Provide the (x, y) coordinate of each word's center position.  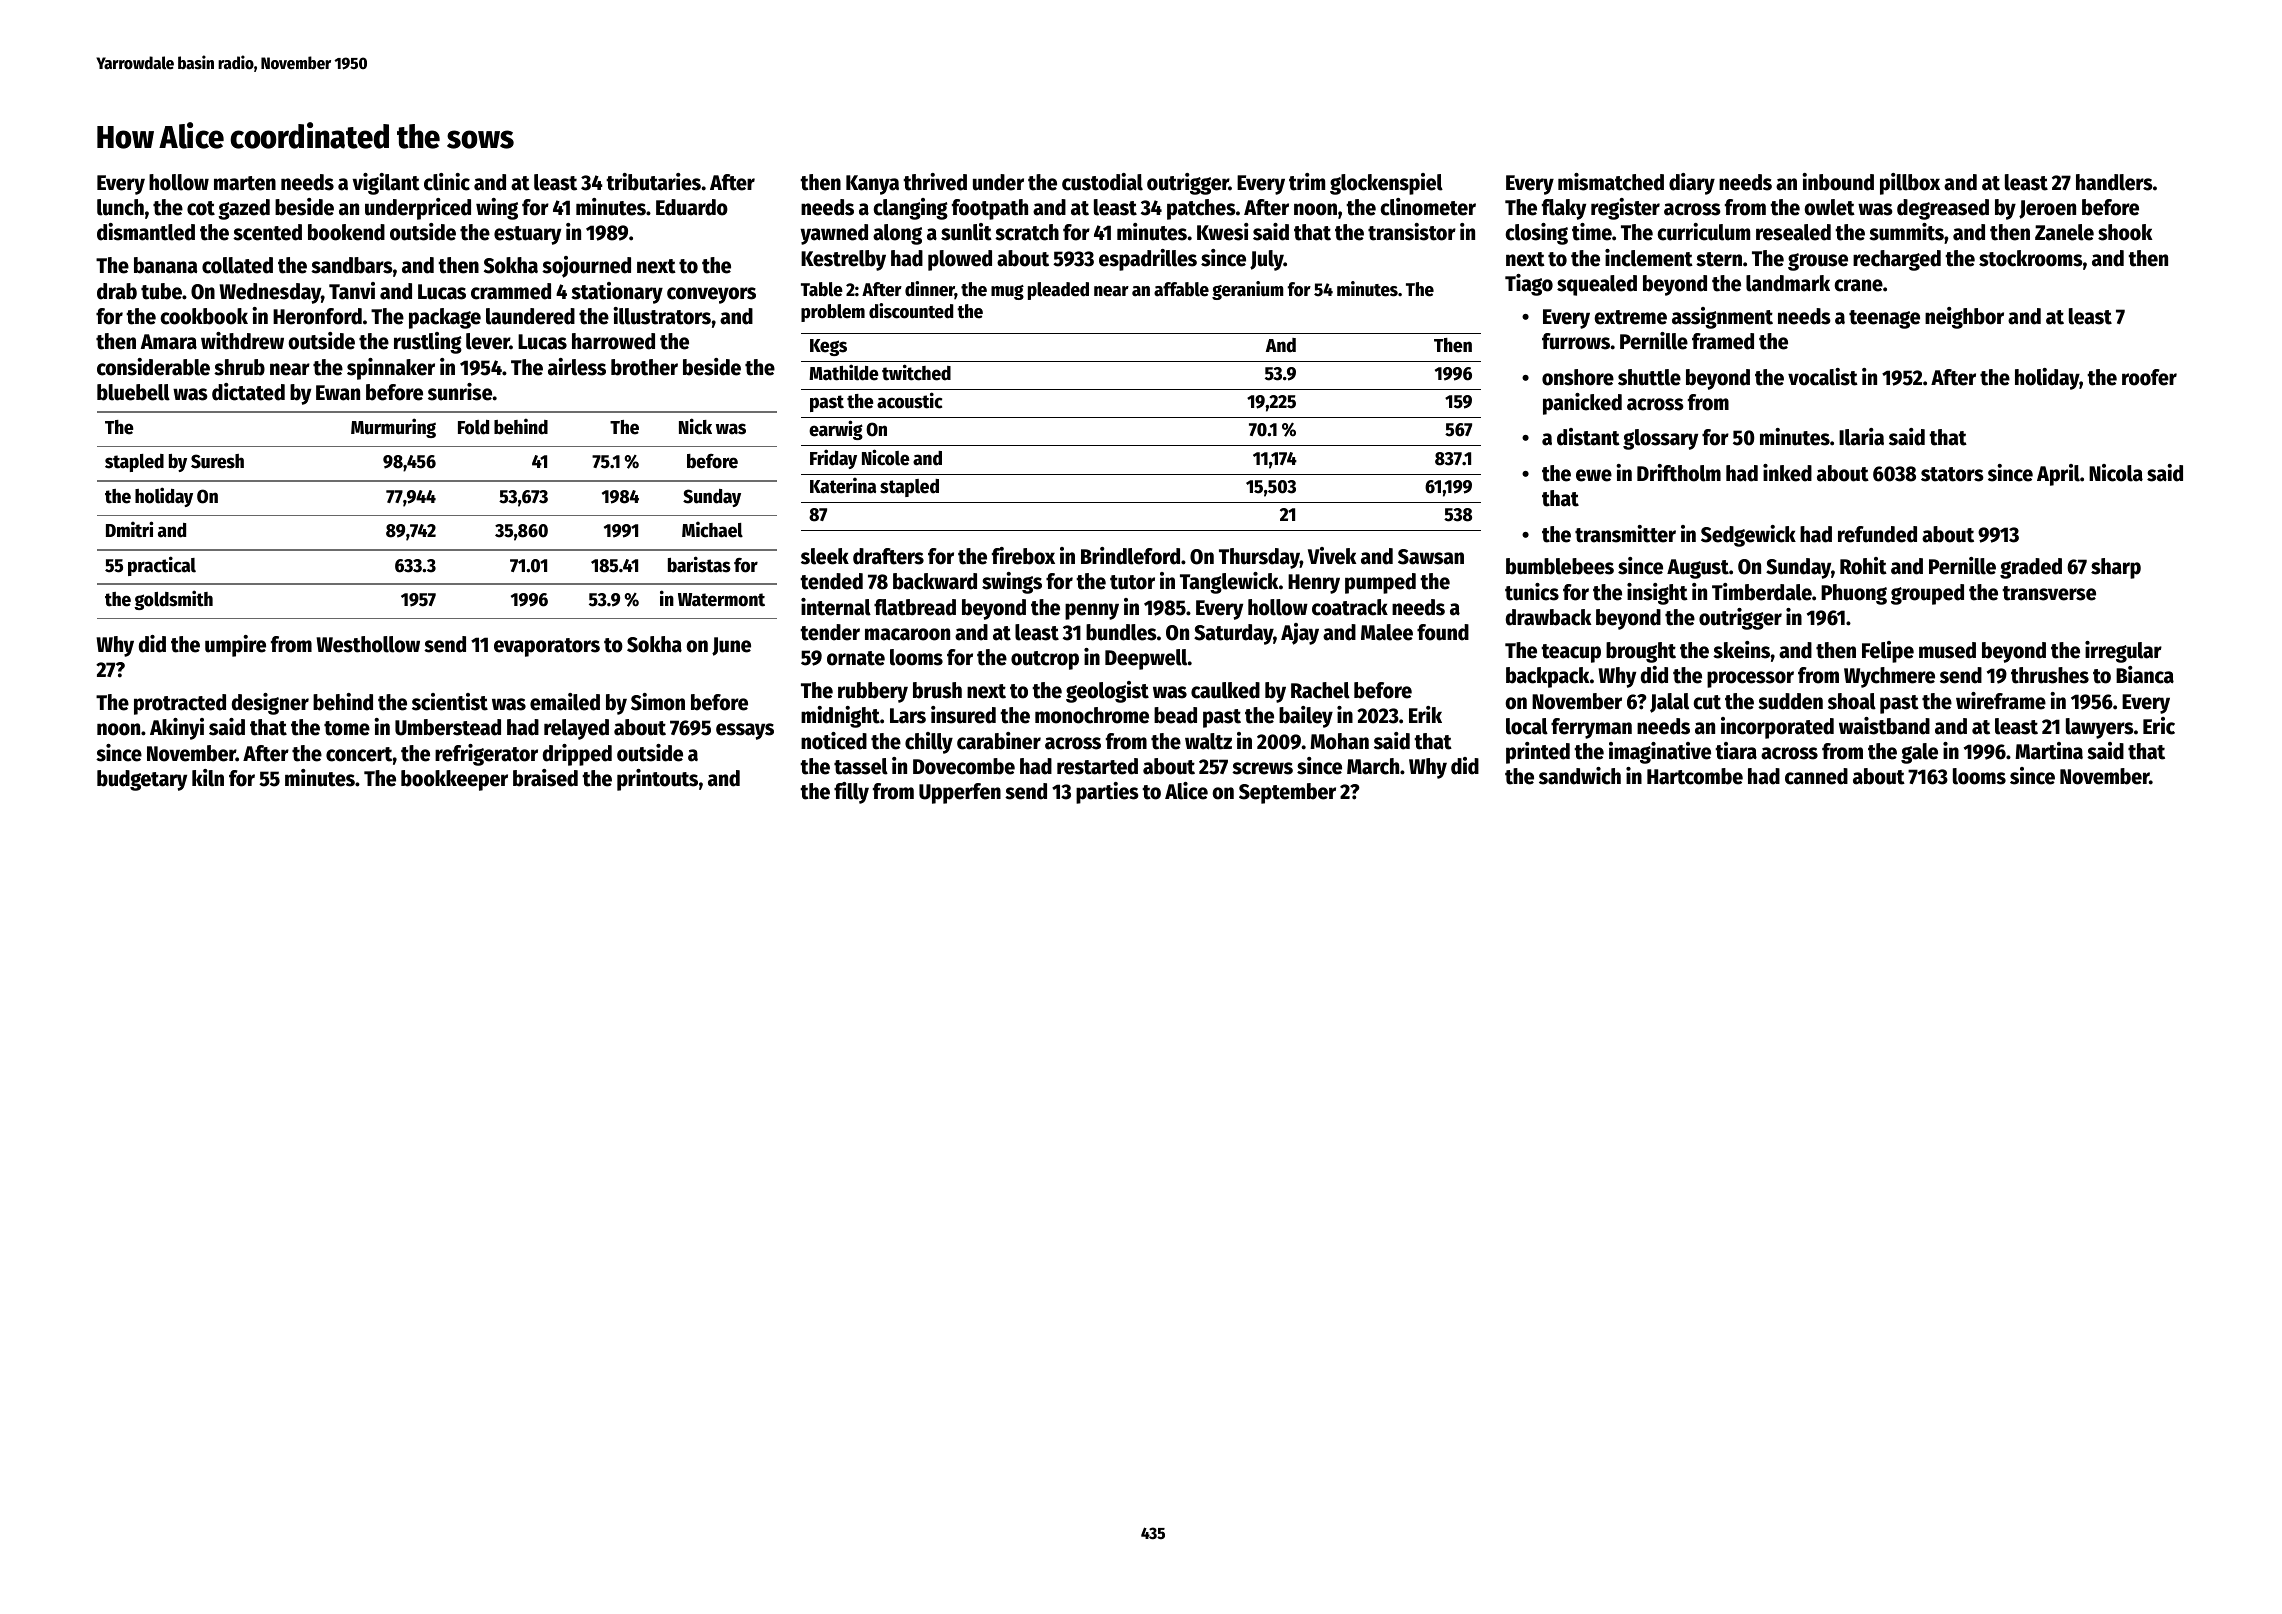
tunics (1532, 592)
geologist (1107, 692)
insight (1657, 594)
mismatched (1611, 182)
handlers (2114, 182)
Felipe (1888, 652)
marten (245, 183)
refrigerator (486, 755)
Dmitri (129, 529)
